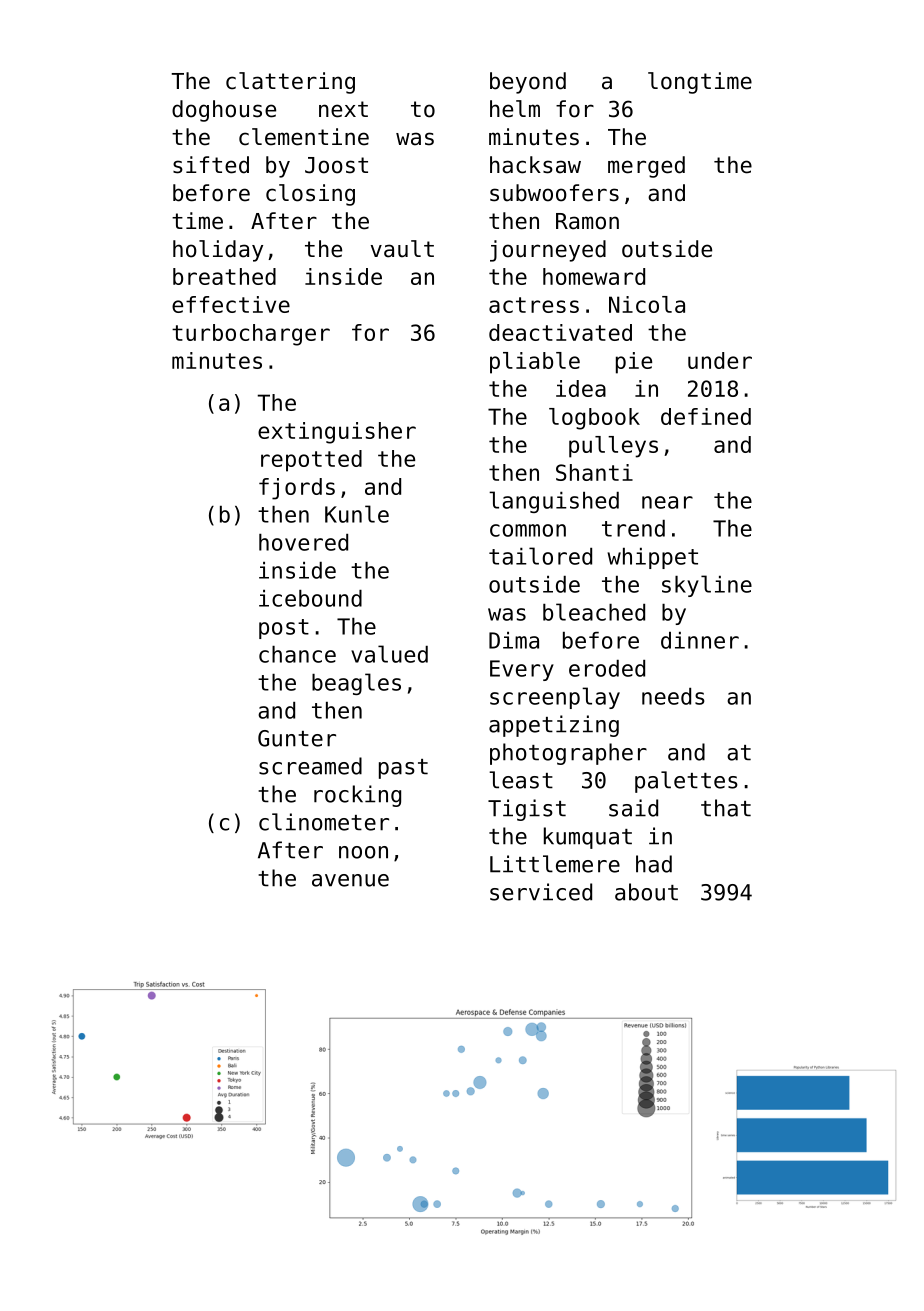 The height and width of the screenshot is (1311, 924). What do you see at coordinates (251, 335) in the screenshot?
I see `turbocharger` at bounding box center [251, 335].
